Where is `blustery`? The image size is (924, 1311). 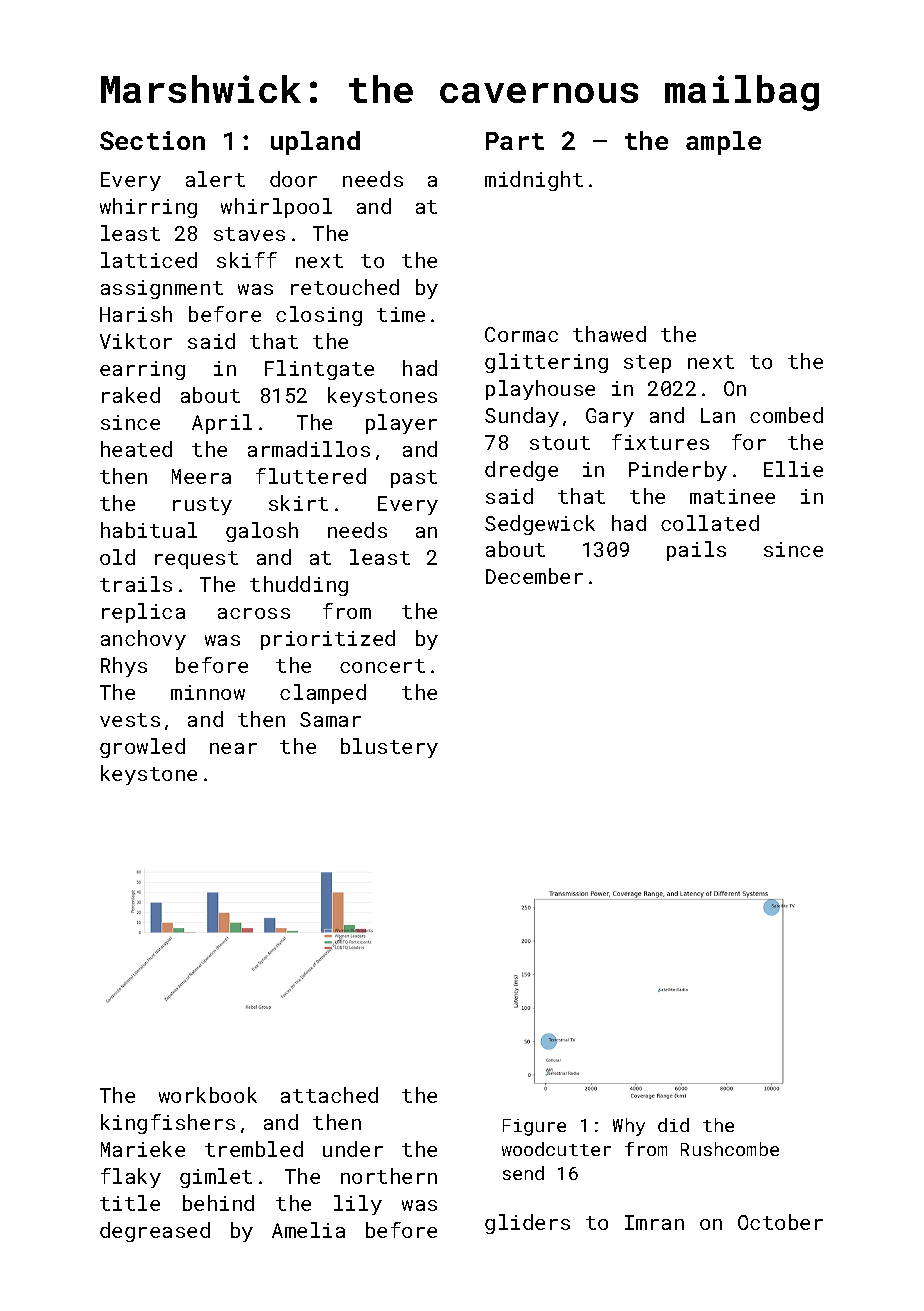
blustery is located at coordinates (389, 748).
